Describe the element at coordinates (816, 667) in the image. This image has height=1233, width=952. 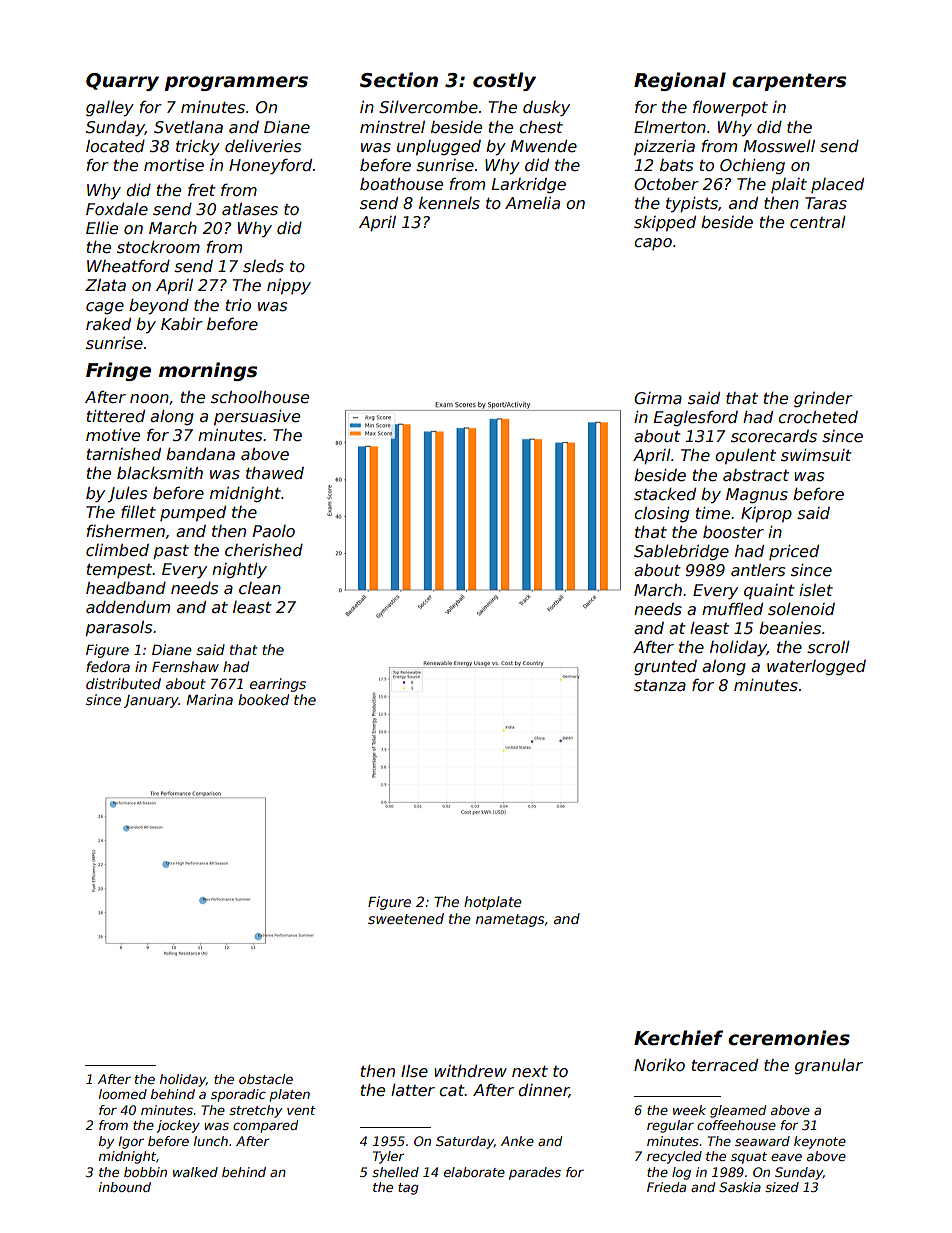
I see `waterlogged` at that location.
